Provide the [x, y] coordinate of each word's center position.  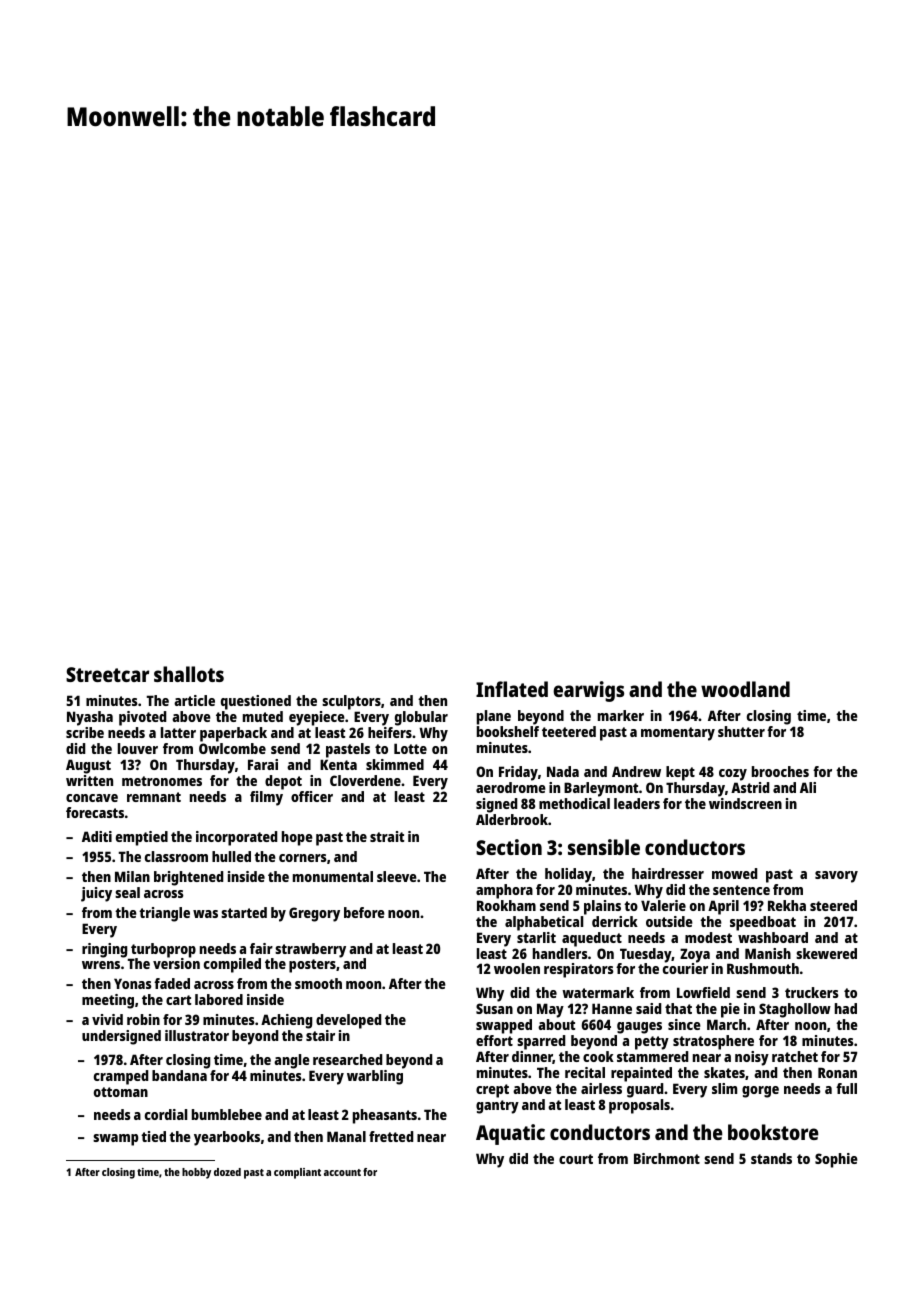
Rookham [506, 905]
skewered [826, 953]
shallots [189, 674]
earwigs [588, 691]
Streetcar [107, 674]
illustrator [197, 1035]
